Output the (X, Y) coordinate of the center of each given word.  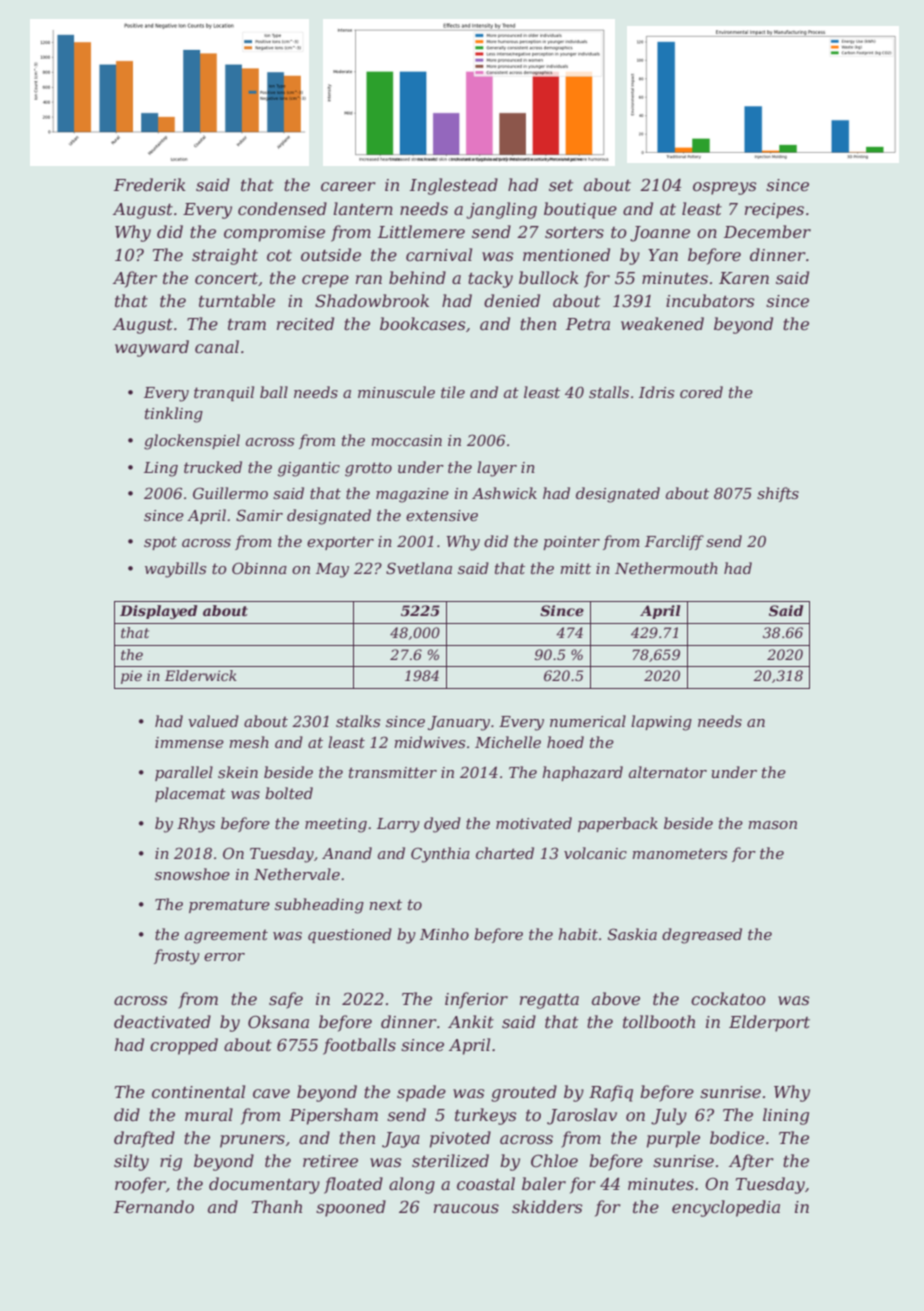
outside (331, 254)
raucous (466, 1208)
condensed (282, 208)
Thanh (277, 1206)
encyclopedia (726, 1208)
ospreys (724, 188)
